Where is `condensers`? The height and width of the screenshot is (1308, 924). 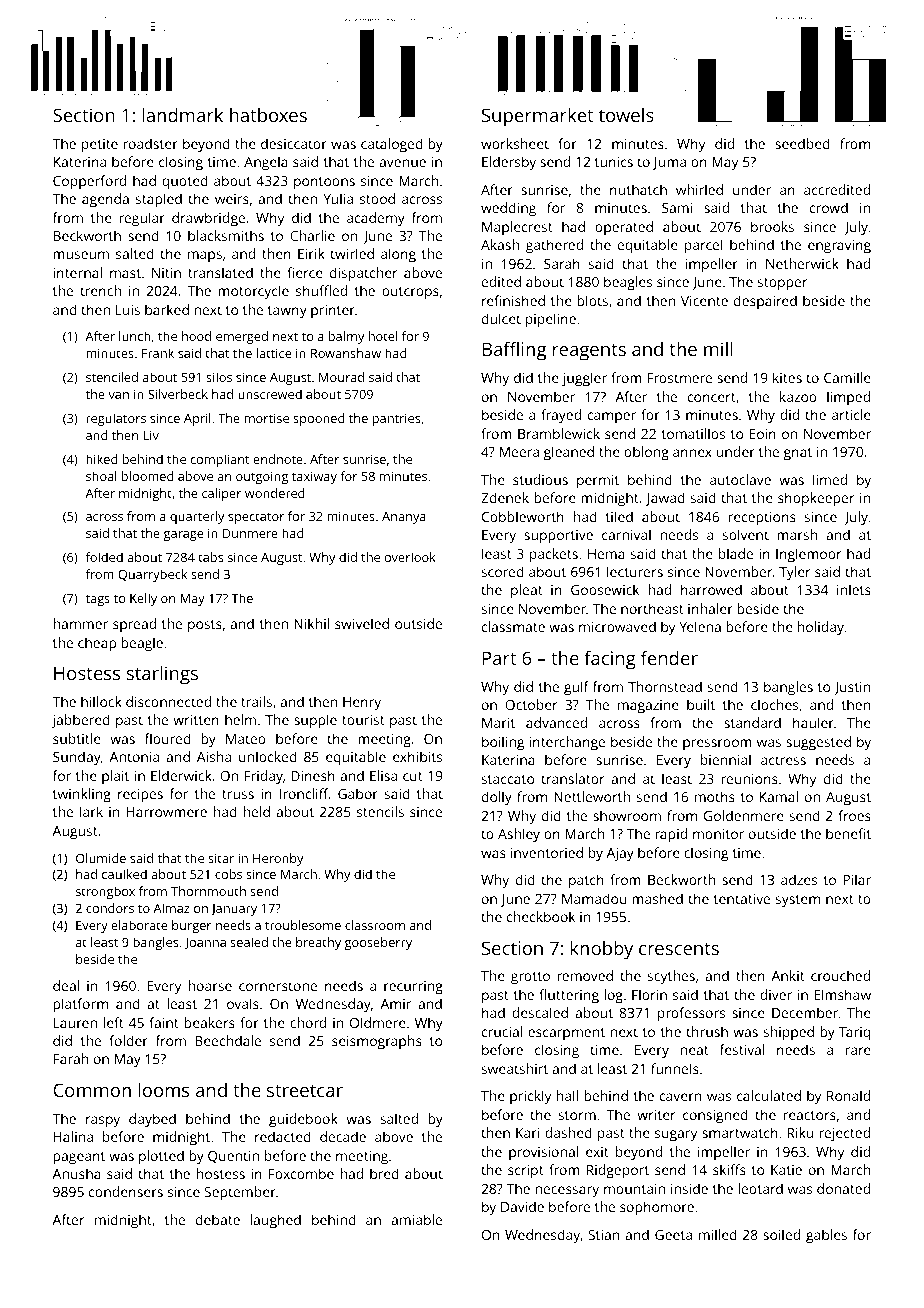
condensers is located at coordinates (126, 1191).
